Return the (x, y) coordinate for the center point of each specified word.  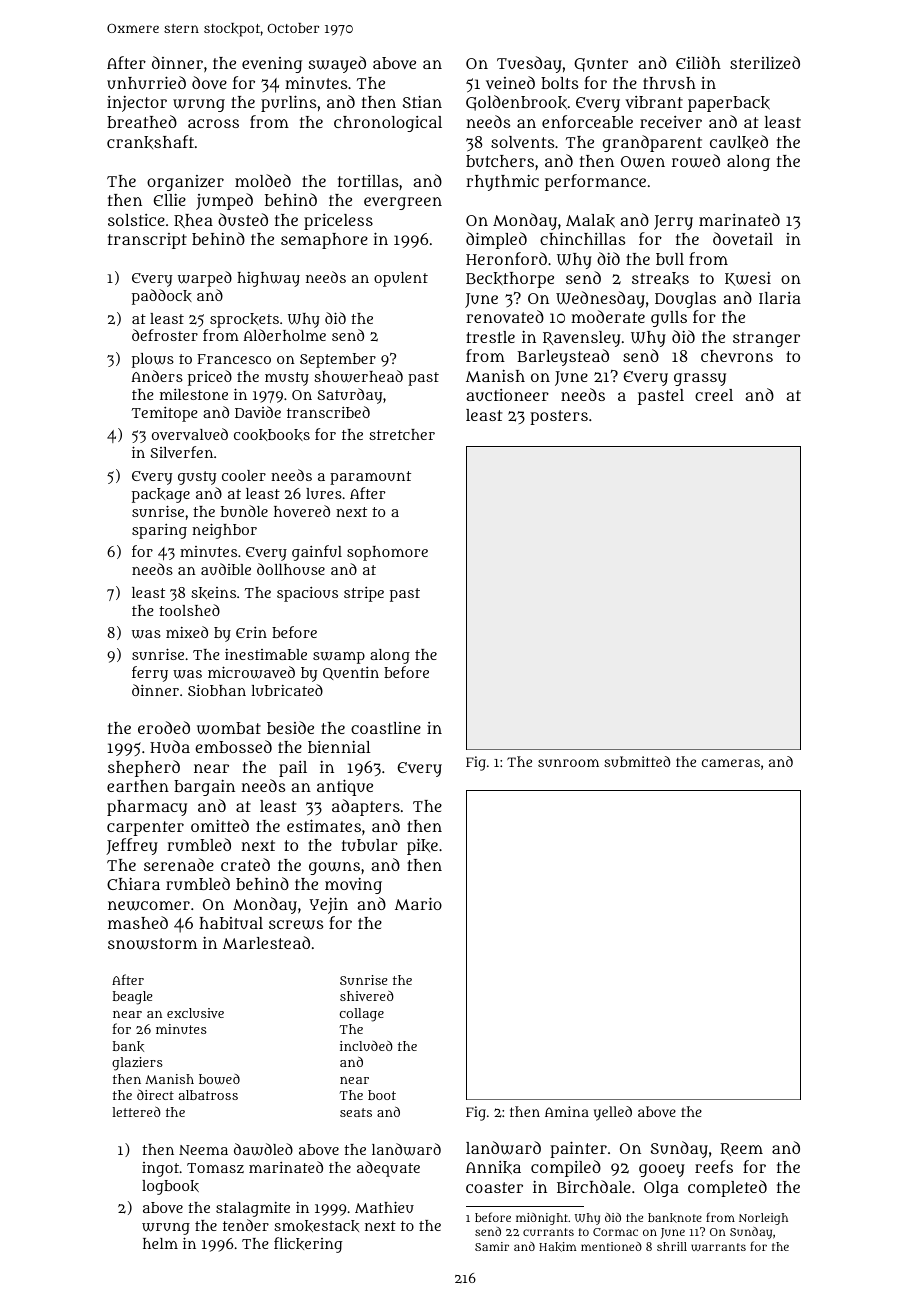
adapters (366, 807)
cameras (731, 763)
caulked (739, 142)
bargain (204, 788)
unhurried (146, 82)
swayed (337, 64)
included (366, 1045)
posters (559, 417)
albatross (208, 1095)
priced (210, 378)
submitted (637, 761)
